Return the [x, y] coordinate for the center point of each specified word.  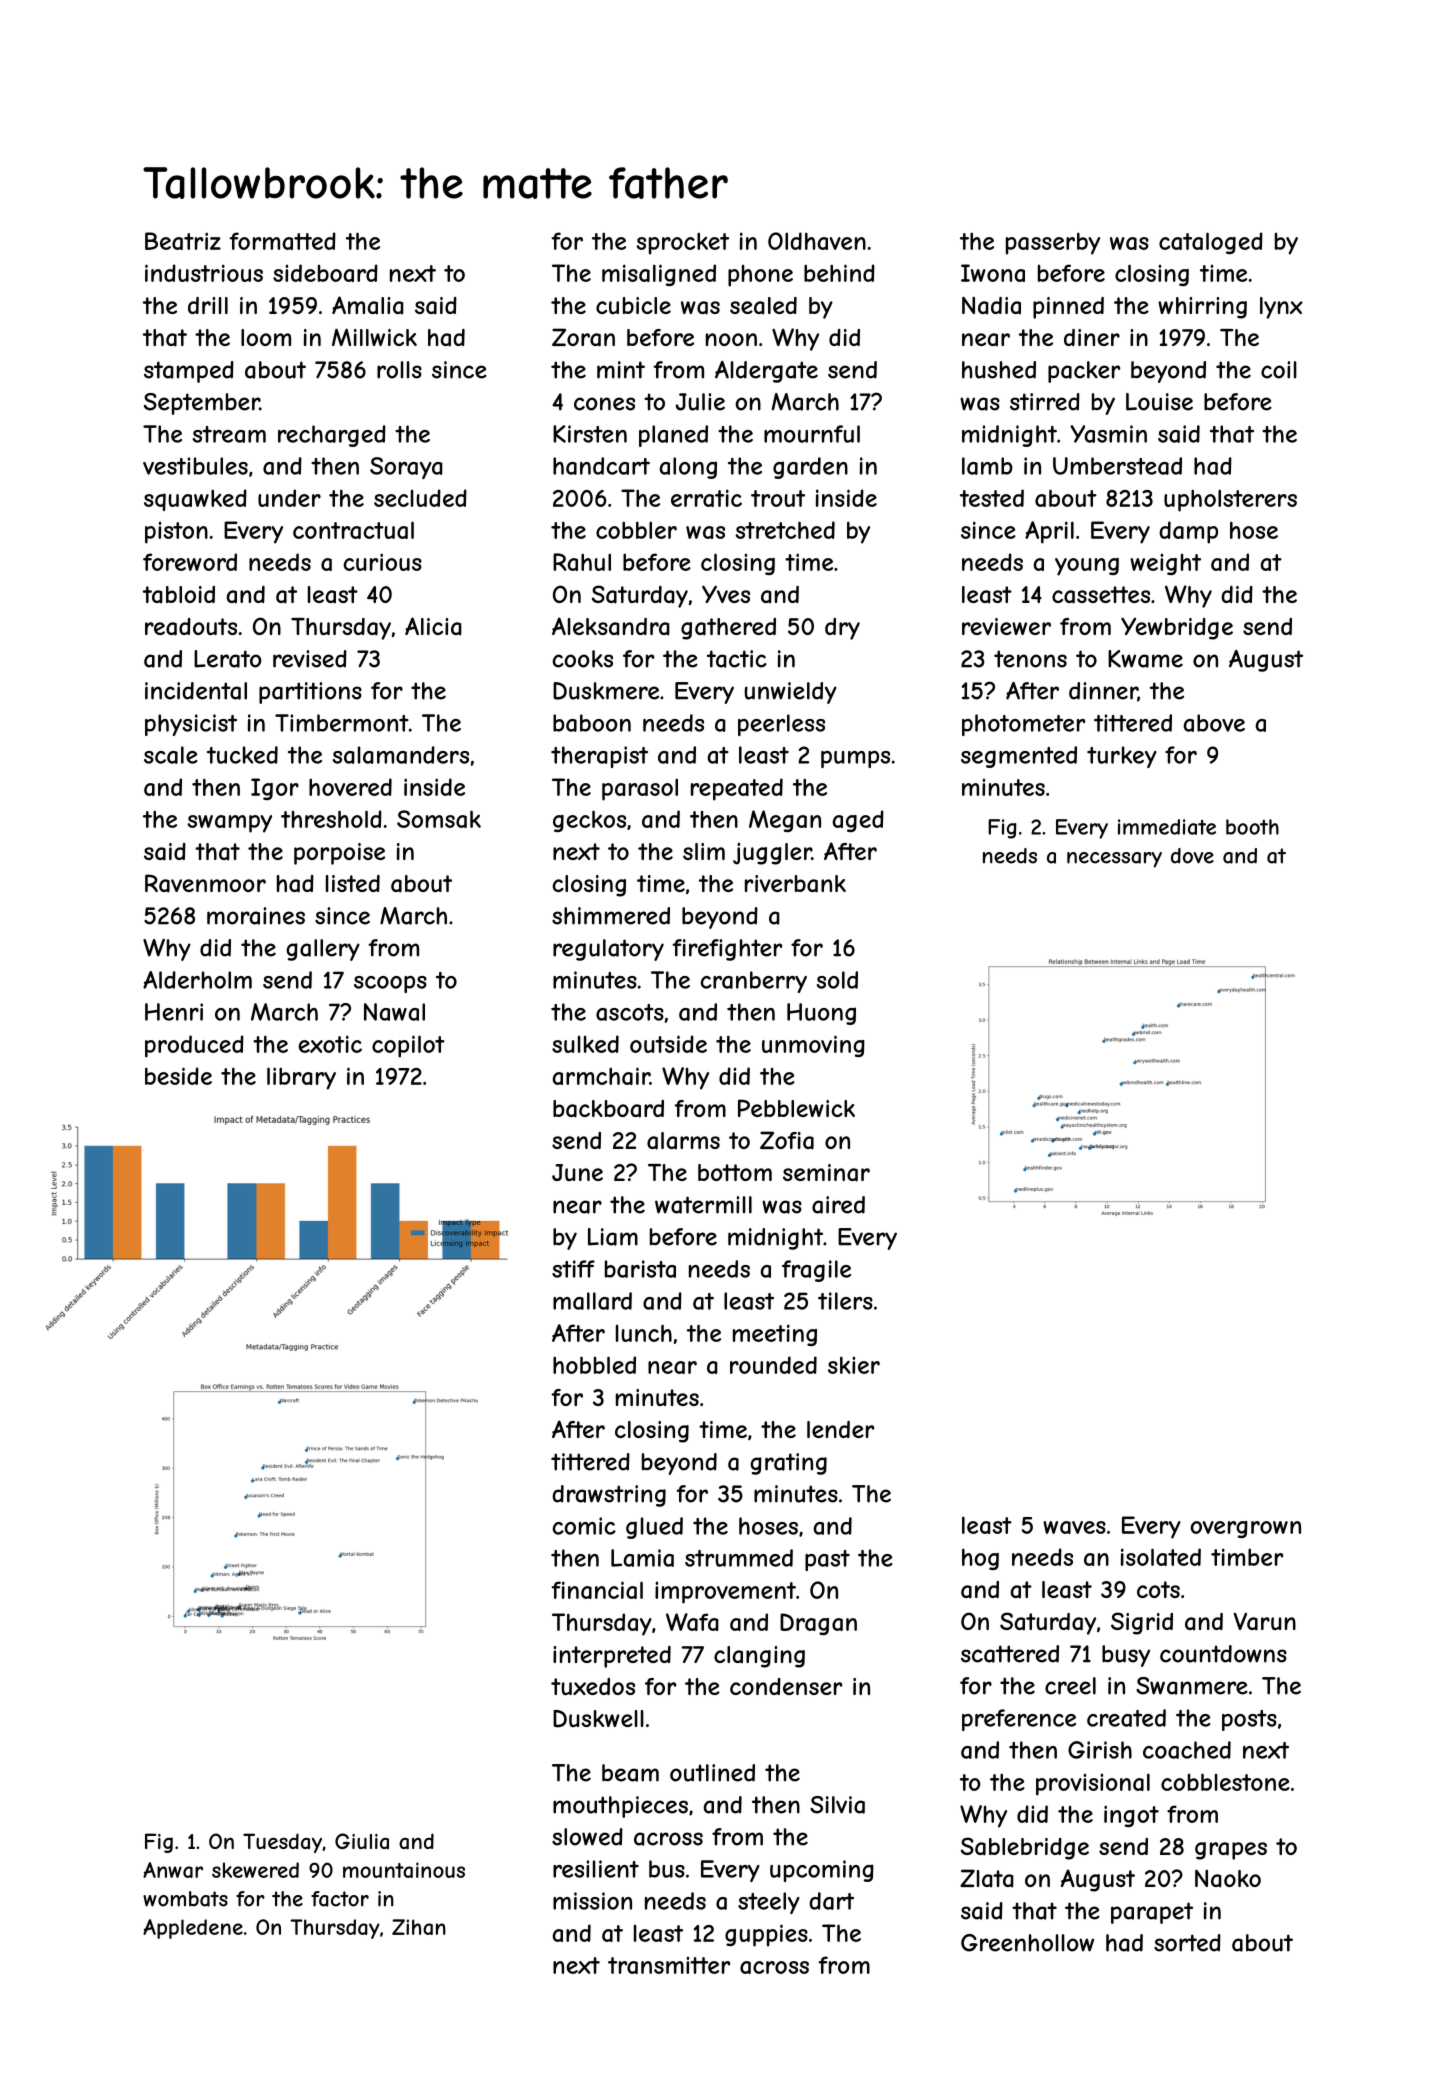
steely [769, 1903]
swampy [229, 824]
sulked [585, 1044]
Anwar [173, 1870]
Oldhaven [817, 241]
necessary [1114, 860]
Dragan [818, 1624]
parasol [640, 789]
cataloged [1211, 243]
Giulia [362, 1841]
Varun [1265, 1622]
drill [208, 305]
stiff [573, 1269]
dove [1192, 856]
